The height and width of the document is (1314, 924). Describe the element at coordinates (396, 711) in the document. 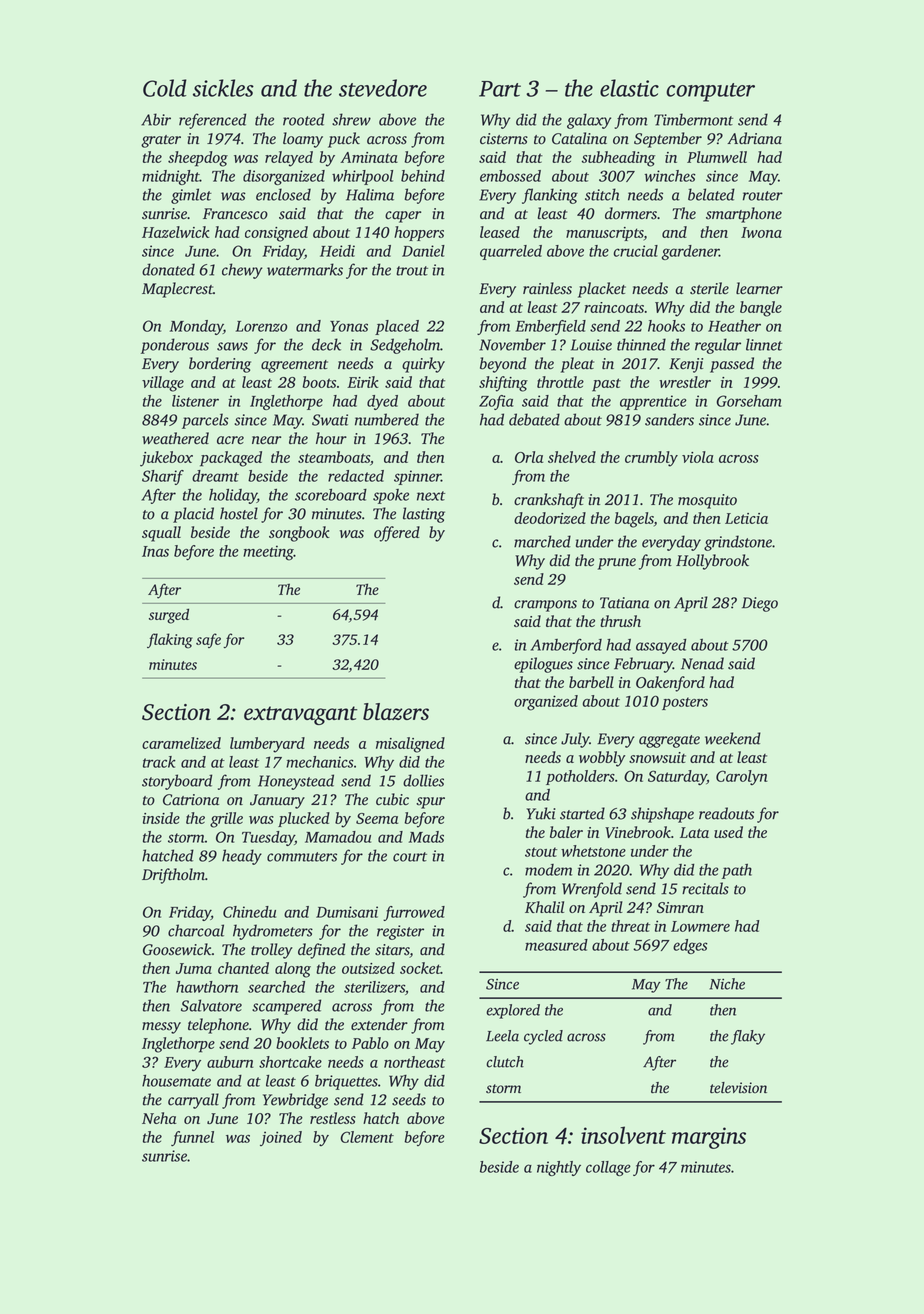

I see `blazers` at that location.
